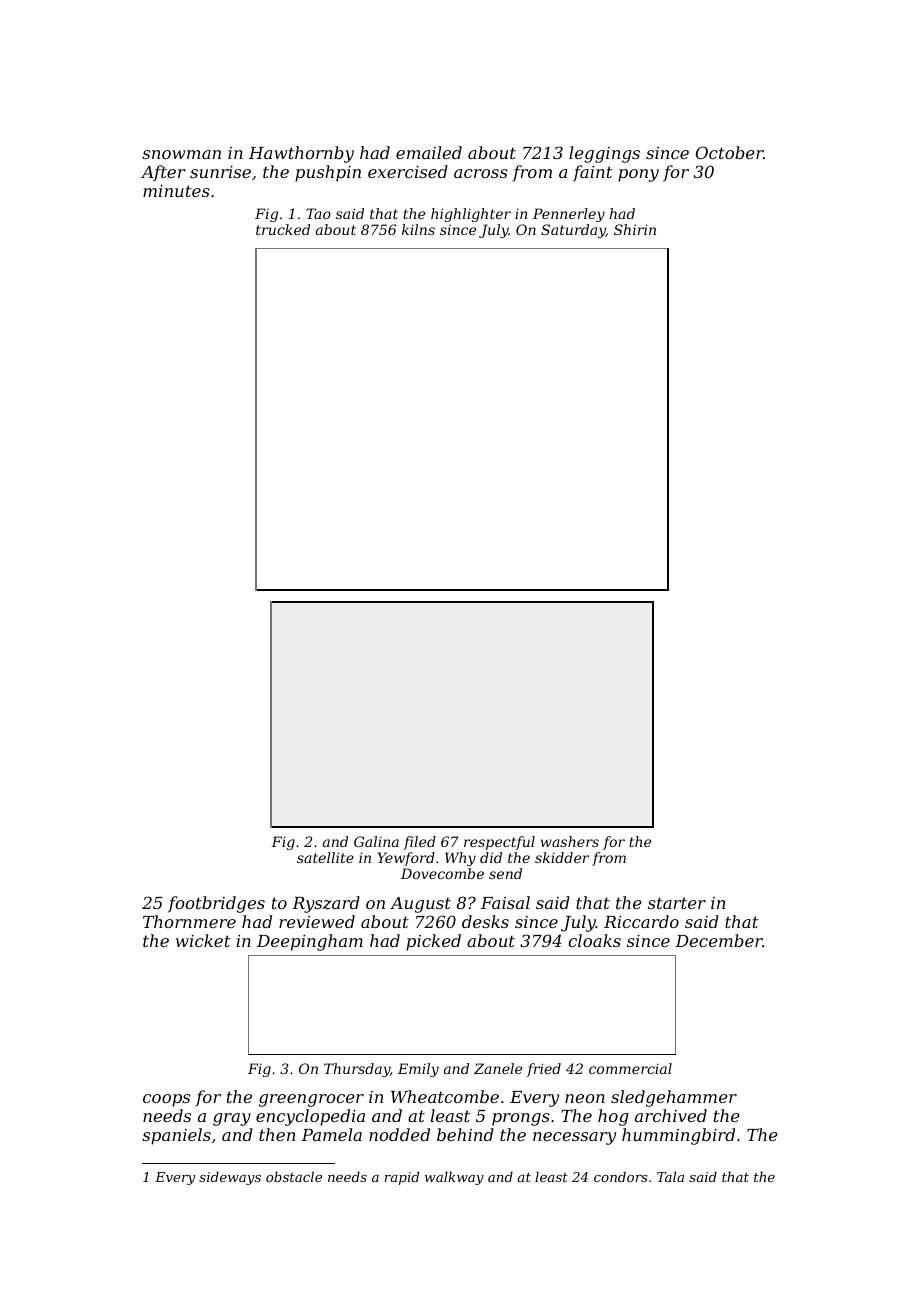 Image resolution: width=924 pixels, height=1314 pixels. Describe the element at coordinates (677, 903) in the page. I see `starter` at that location.
